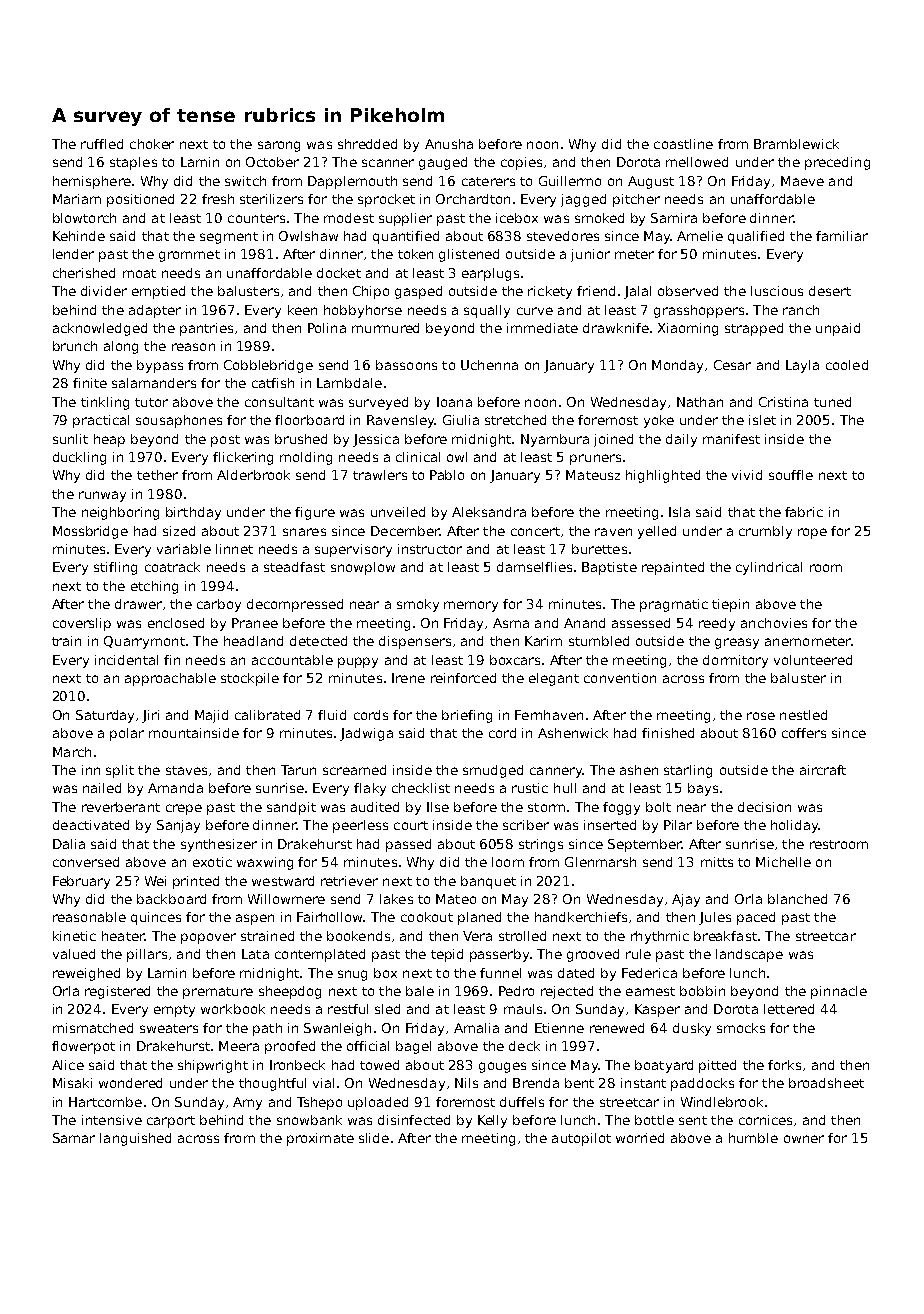 Image resolution: width=924 pixels, height=1314 pixels. I want to click on bale, so click(420, 991).
